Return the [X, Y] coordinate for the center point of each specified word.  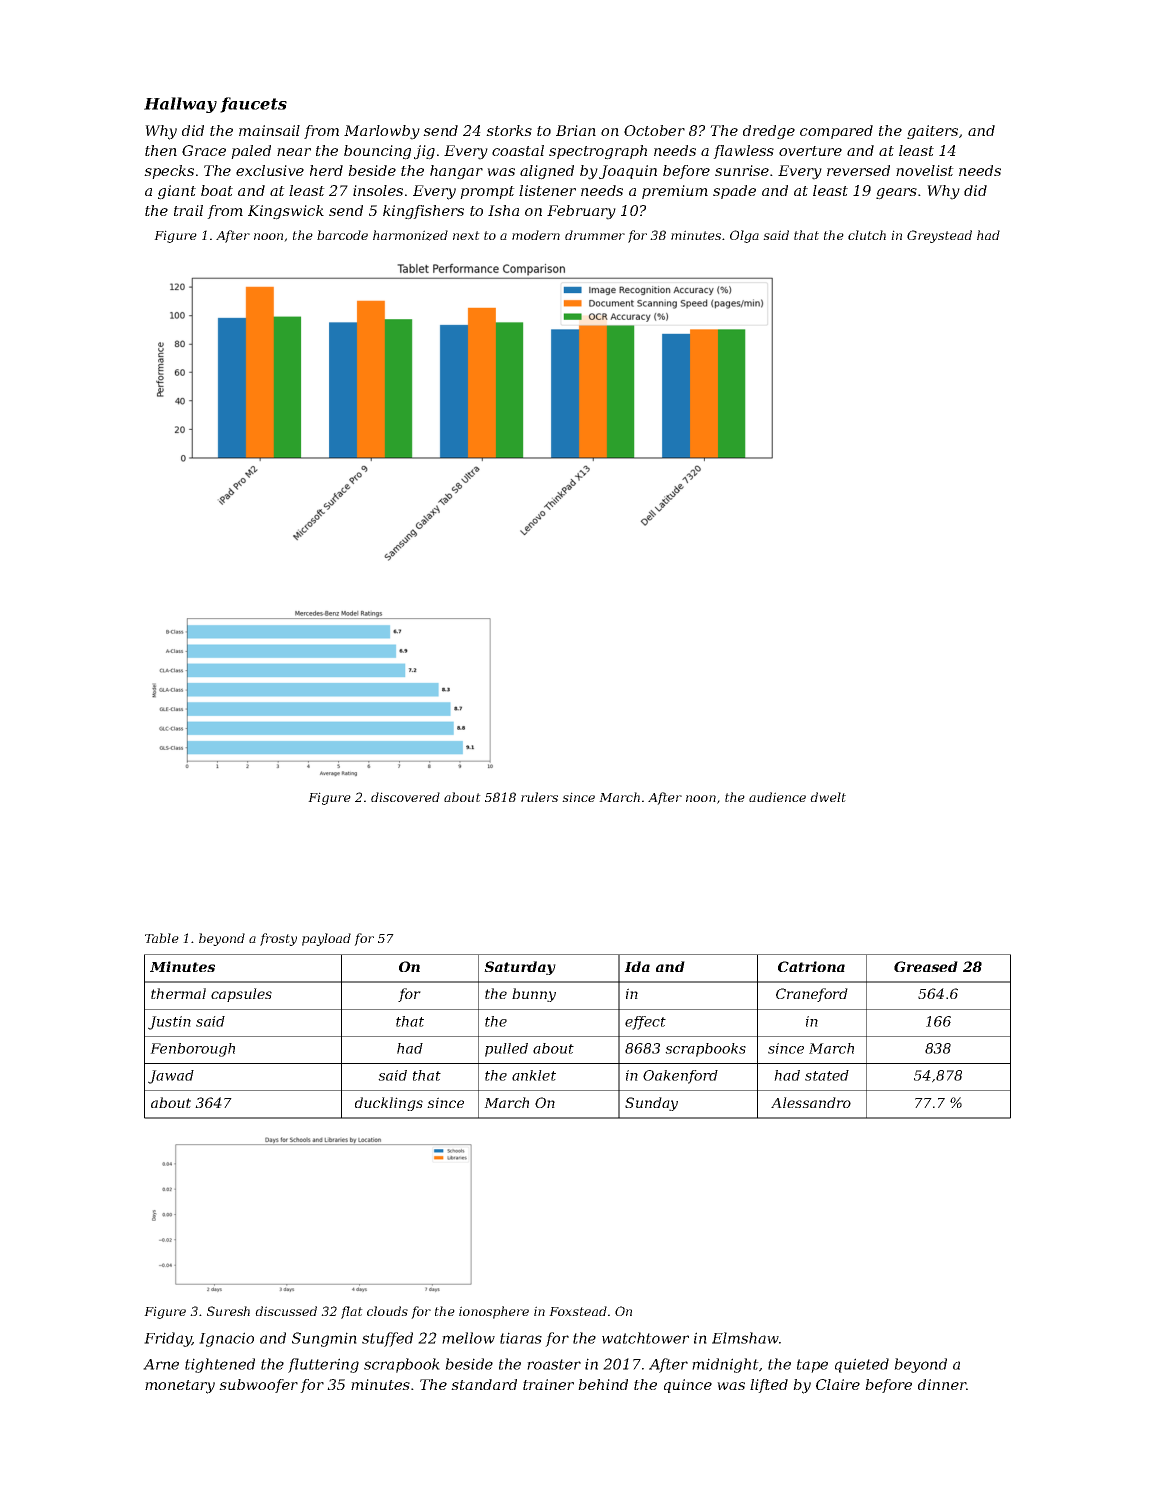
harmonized [410, 235]
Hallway [180, 105]
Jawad [171, 1077]
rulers [539, 797]
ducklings [389, 1104]
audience [777, 797]
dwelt [828, 797]
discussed [286, 1311]
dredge [769, 132]
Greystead [939, 236]
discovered [405, 797]
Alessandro [811, 1102]
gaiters [932, 132]
